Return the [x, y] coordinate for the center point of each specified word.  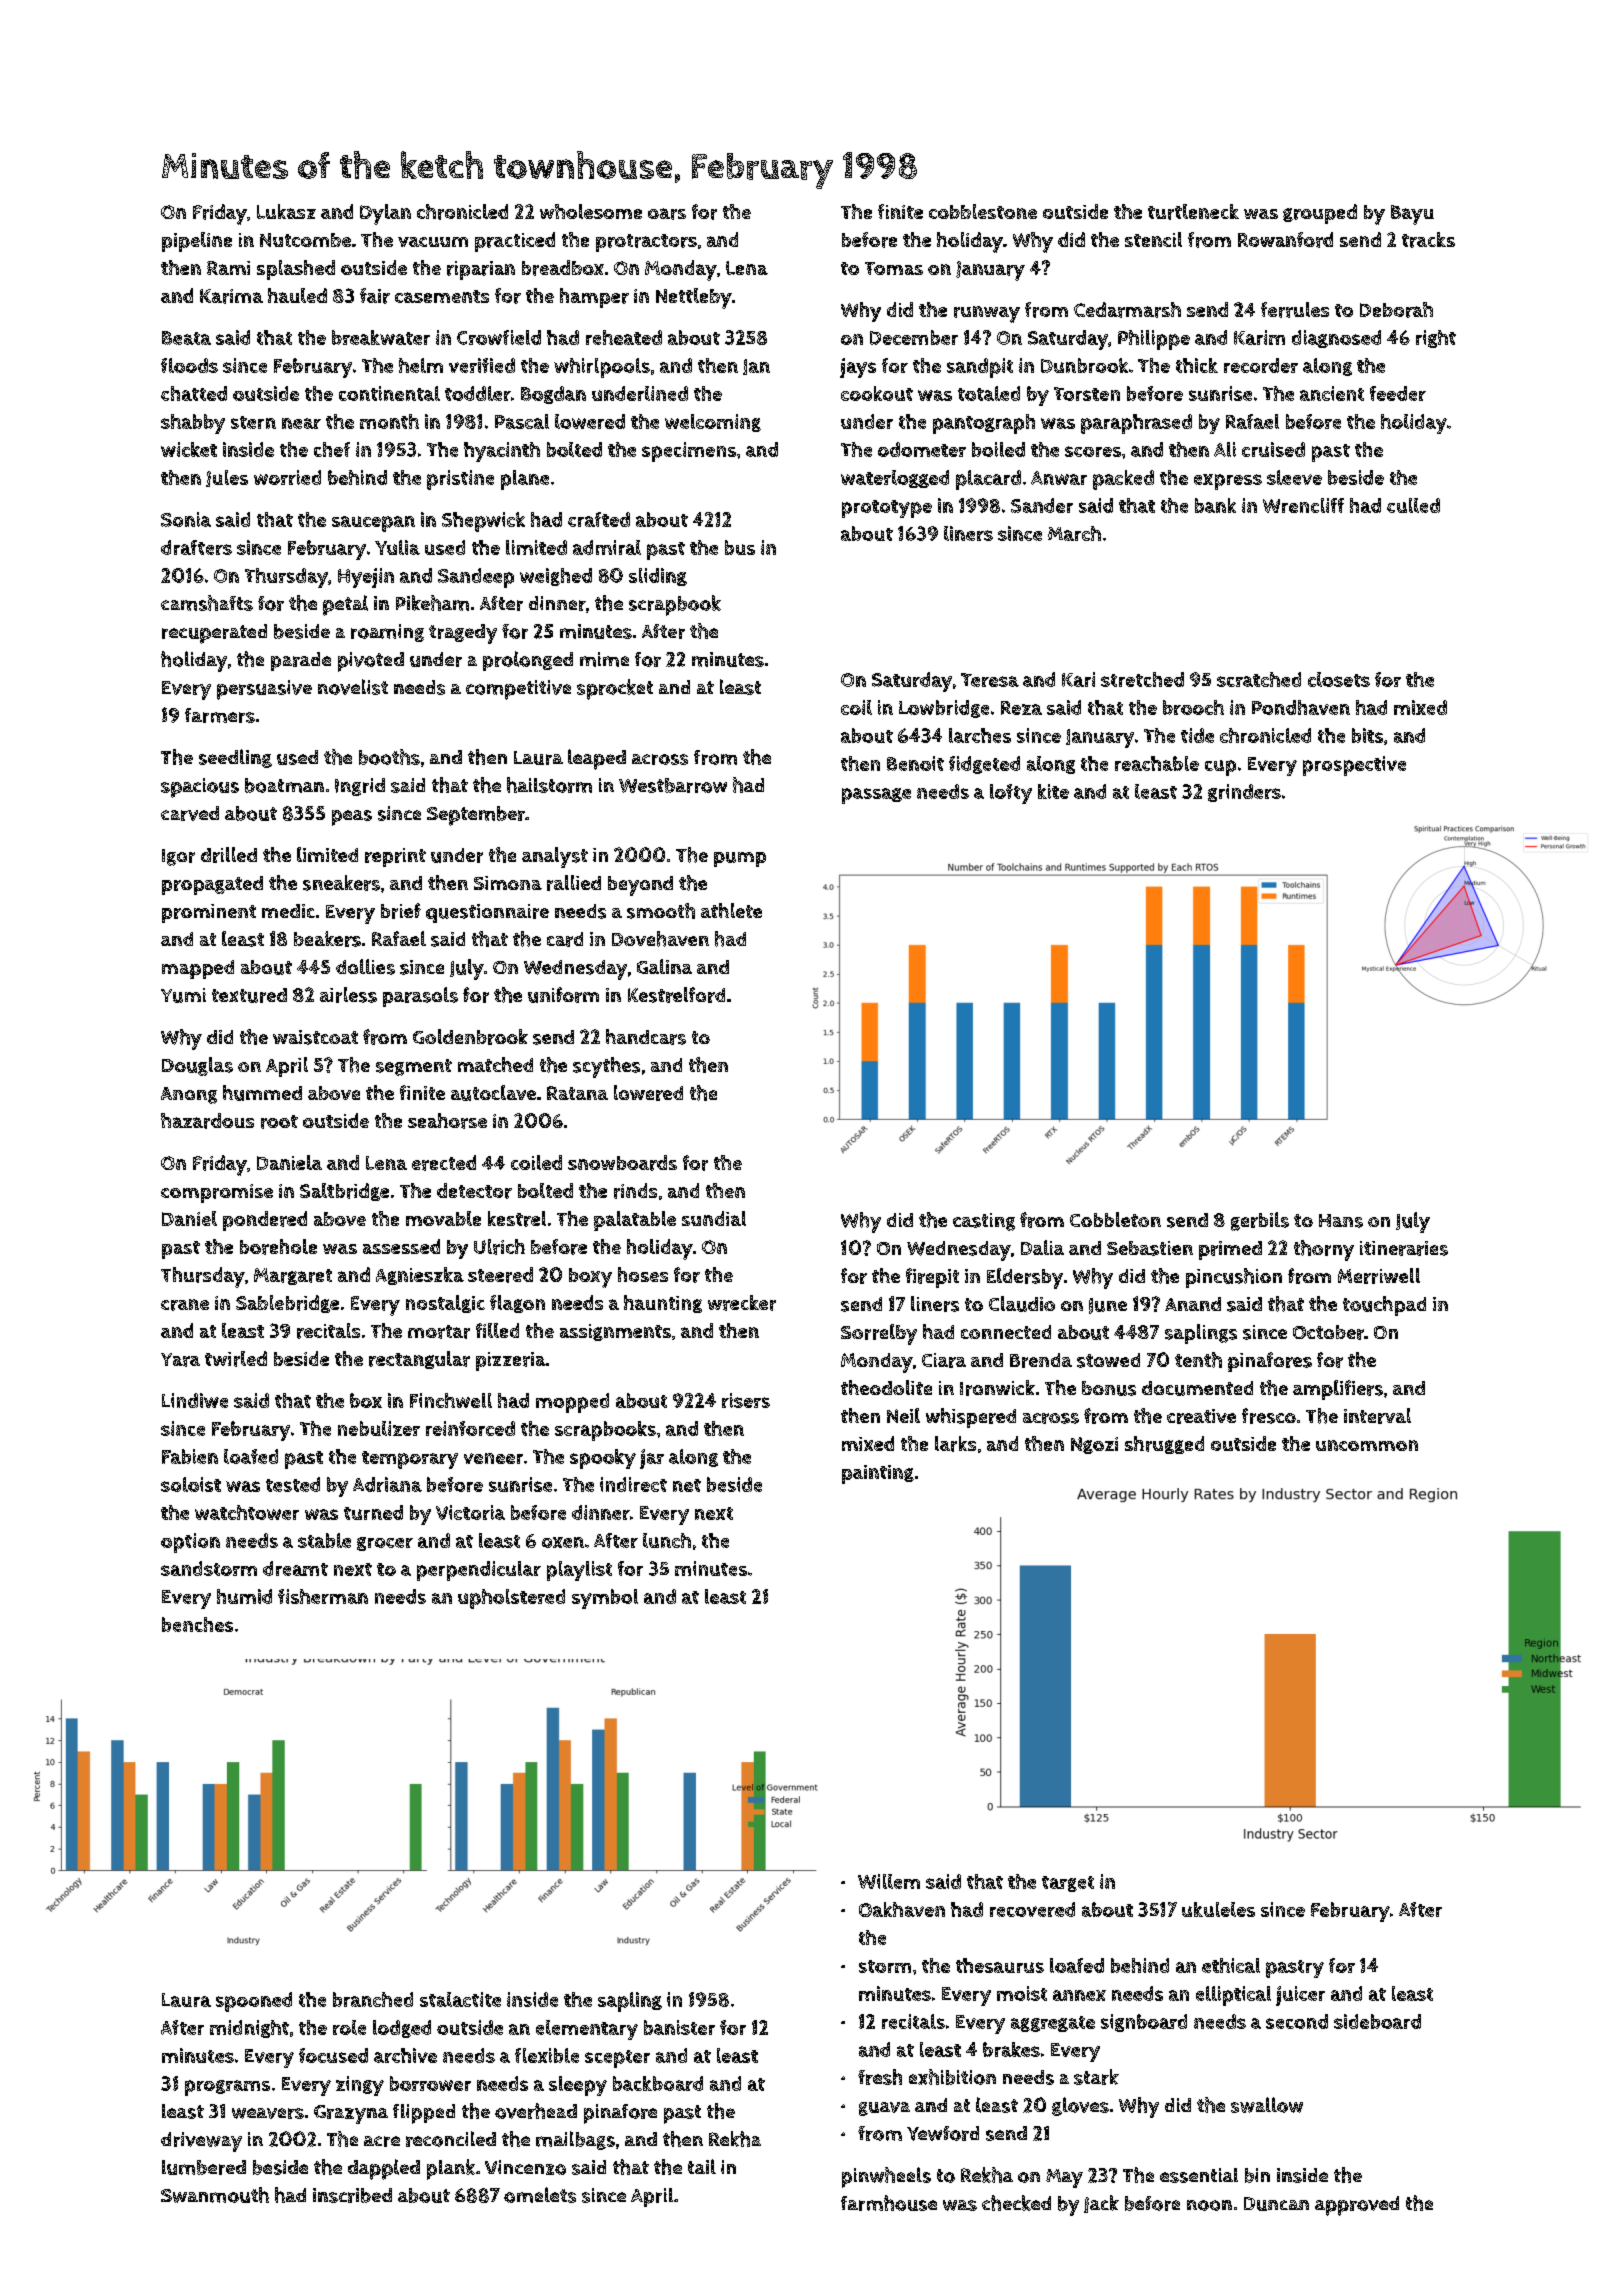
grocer [385, 1544]
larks [955, 1444]
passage [876, 796]
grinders [1244, 793]
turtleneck [1193, 212]
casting [984, 1222]
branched [373, 1999]
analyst [555, 857]
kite [1053, 791]
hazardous [207, 1121]
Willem [889, 1881]
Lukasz [286, 211]
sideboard [1377, 2021]
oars [667, 214]
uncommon [1367, 1445]
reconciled [451, 2139]
